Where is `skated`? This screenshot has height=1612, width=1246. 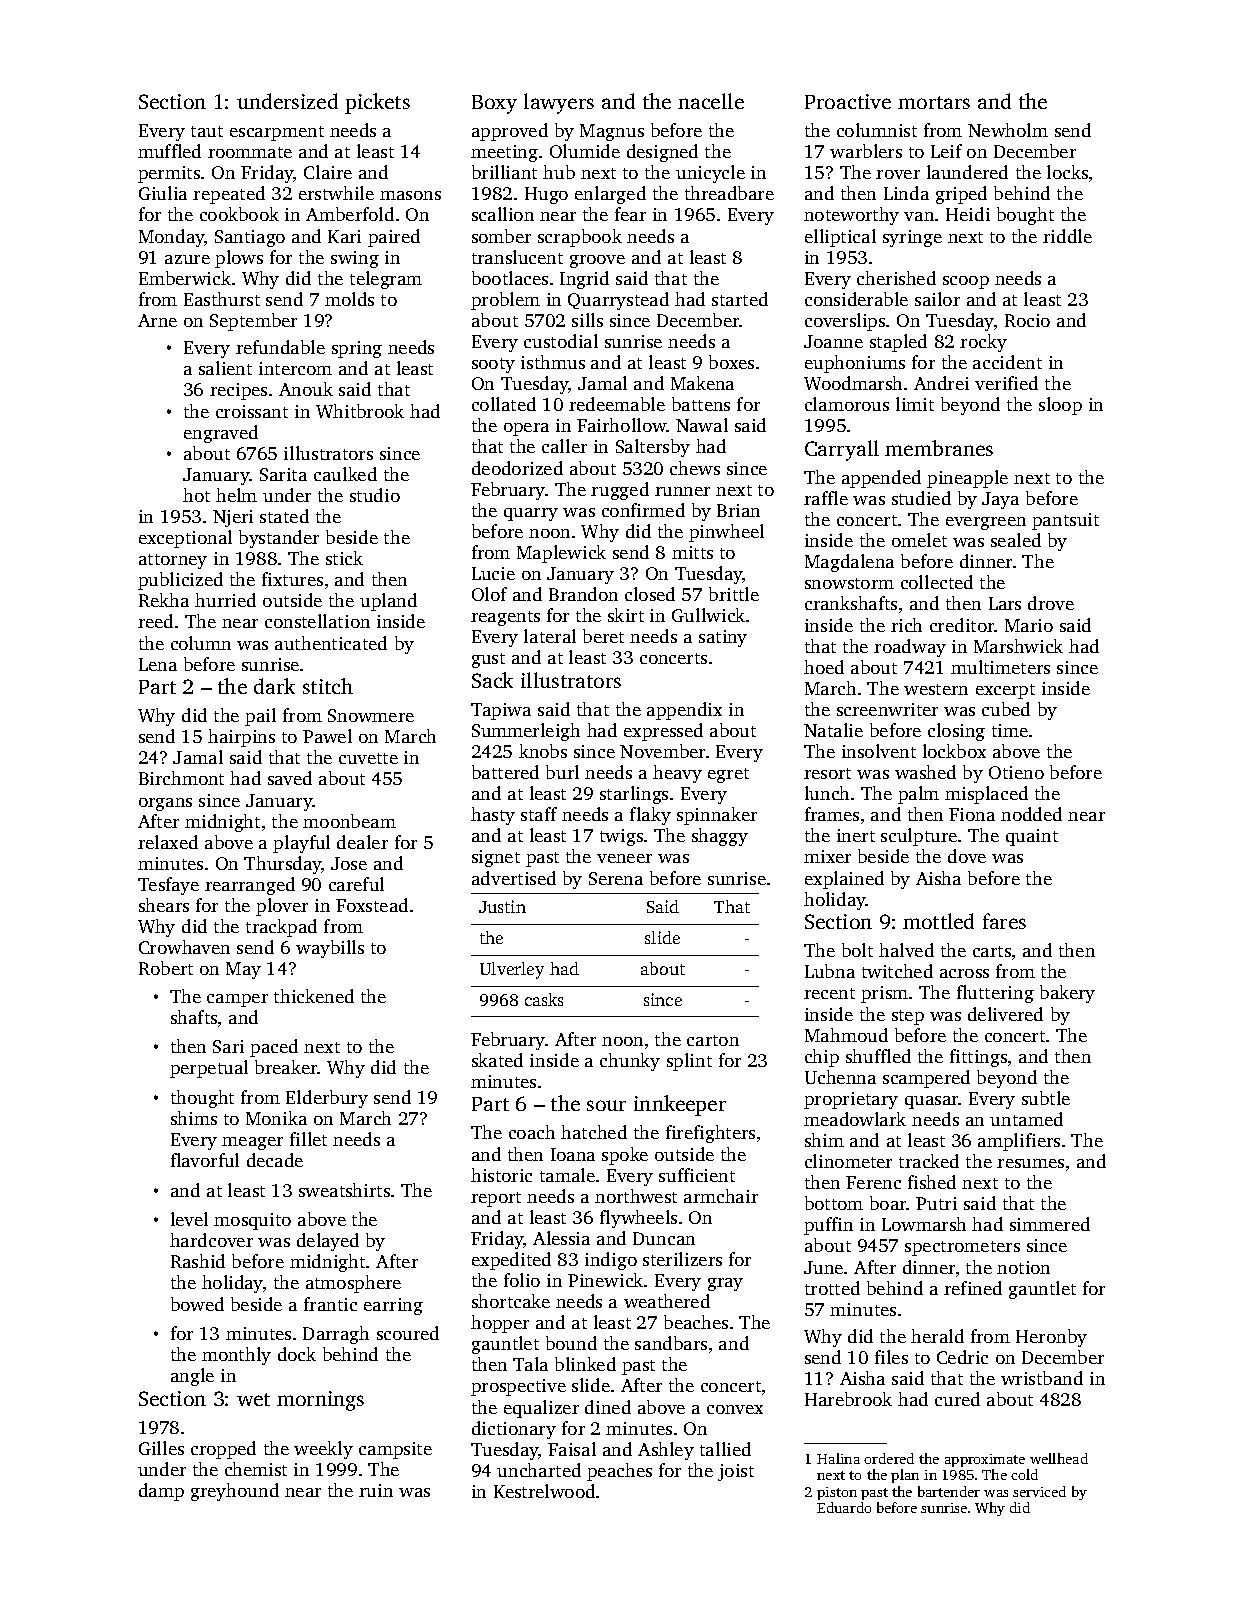
skated is located at coordinates (497, 1060).
